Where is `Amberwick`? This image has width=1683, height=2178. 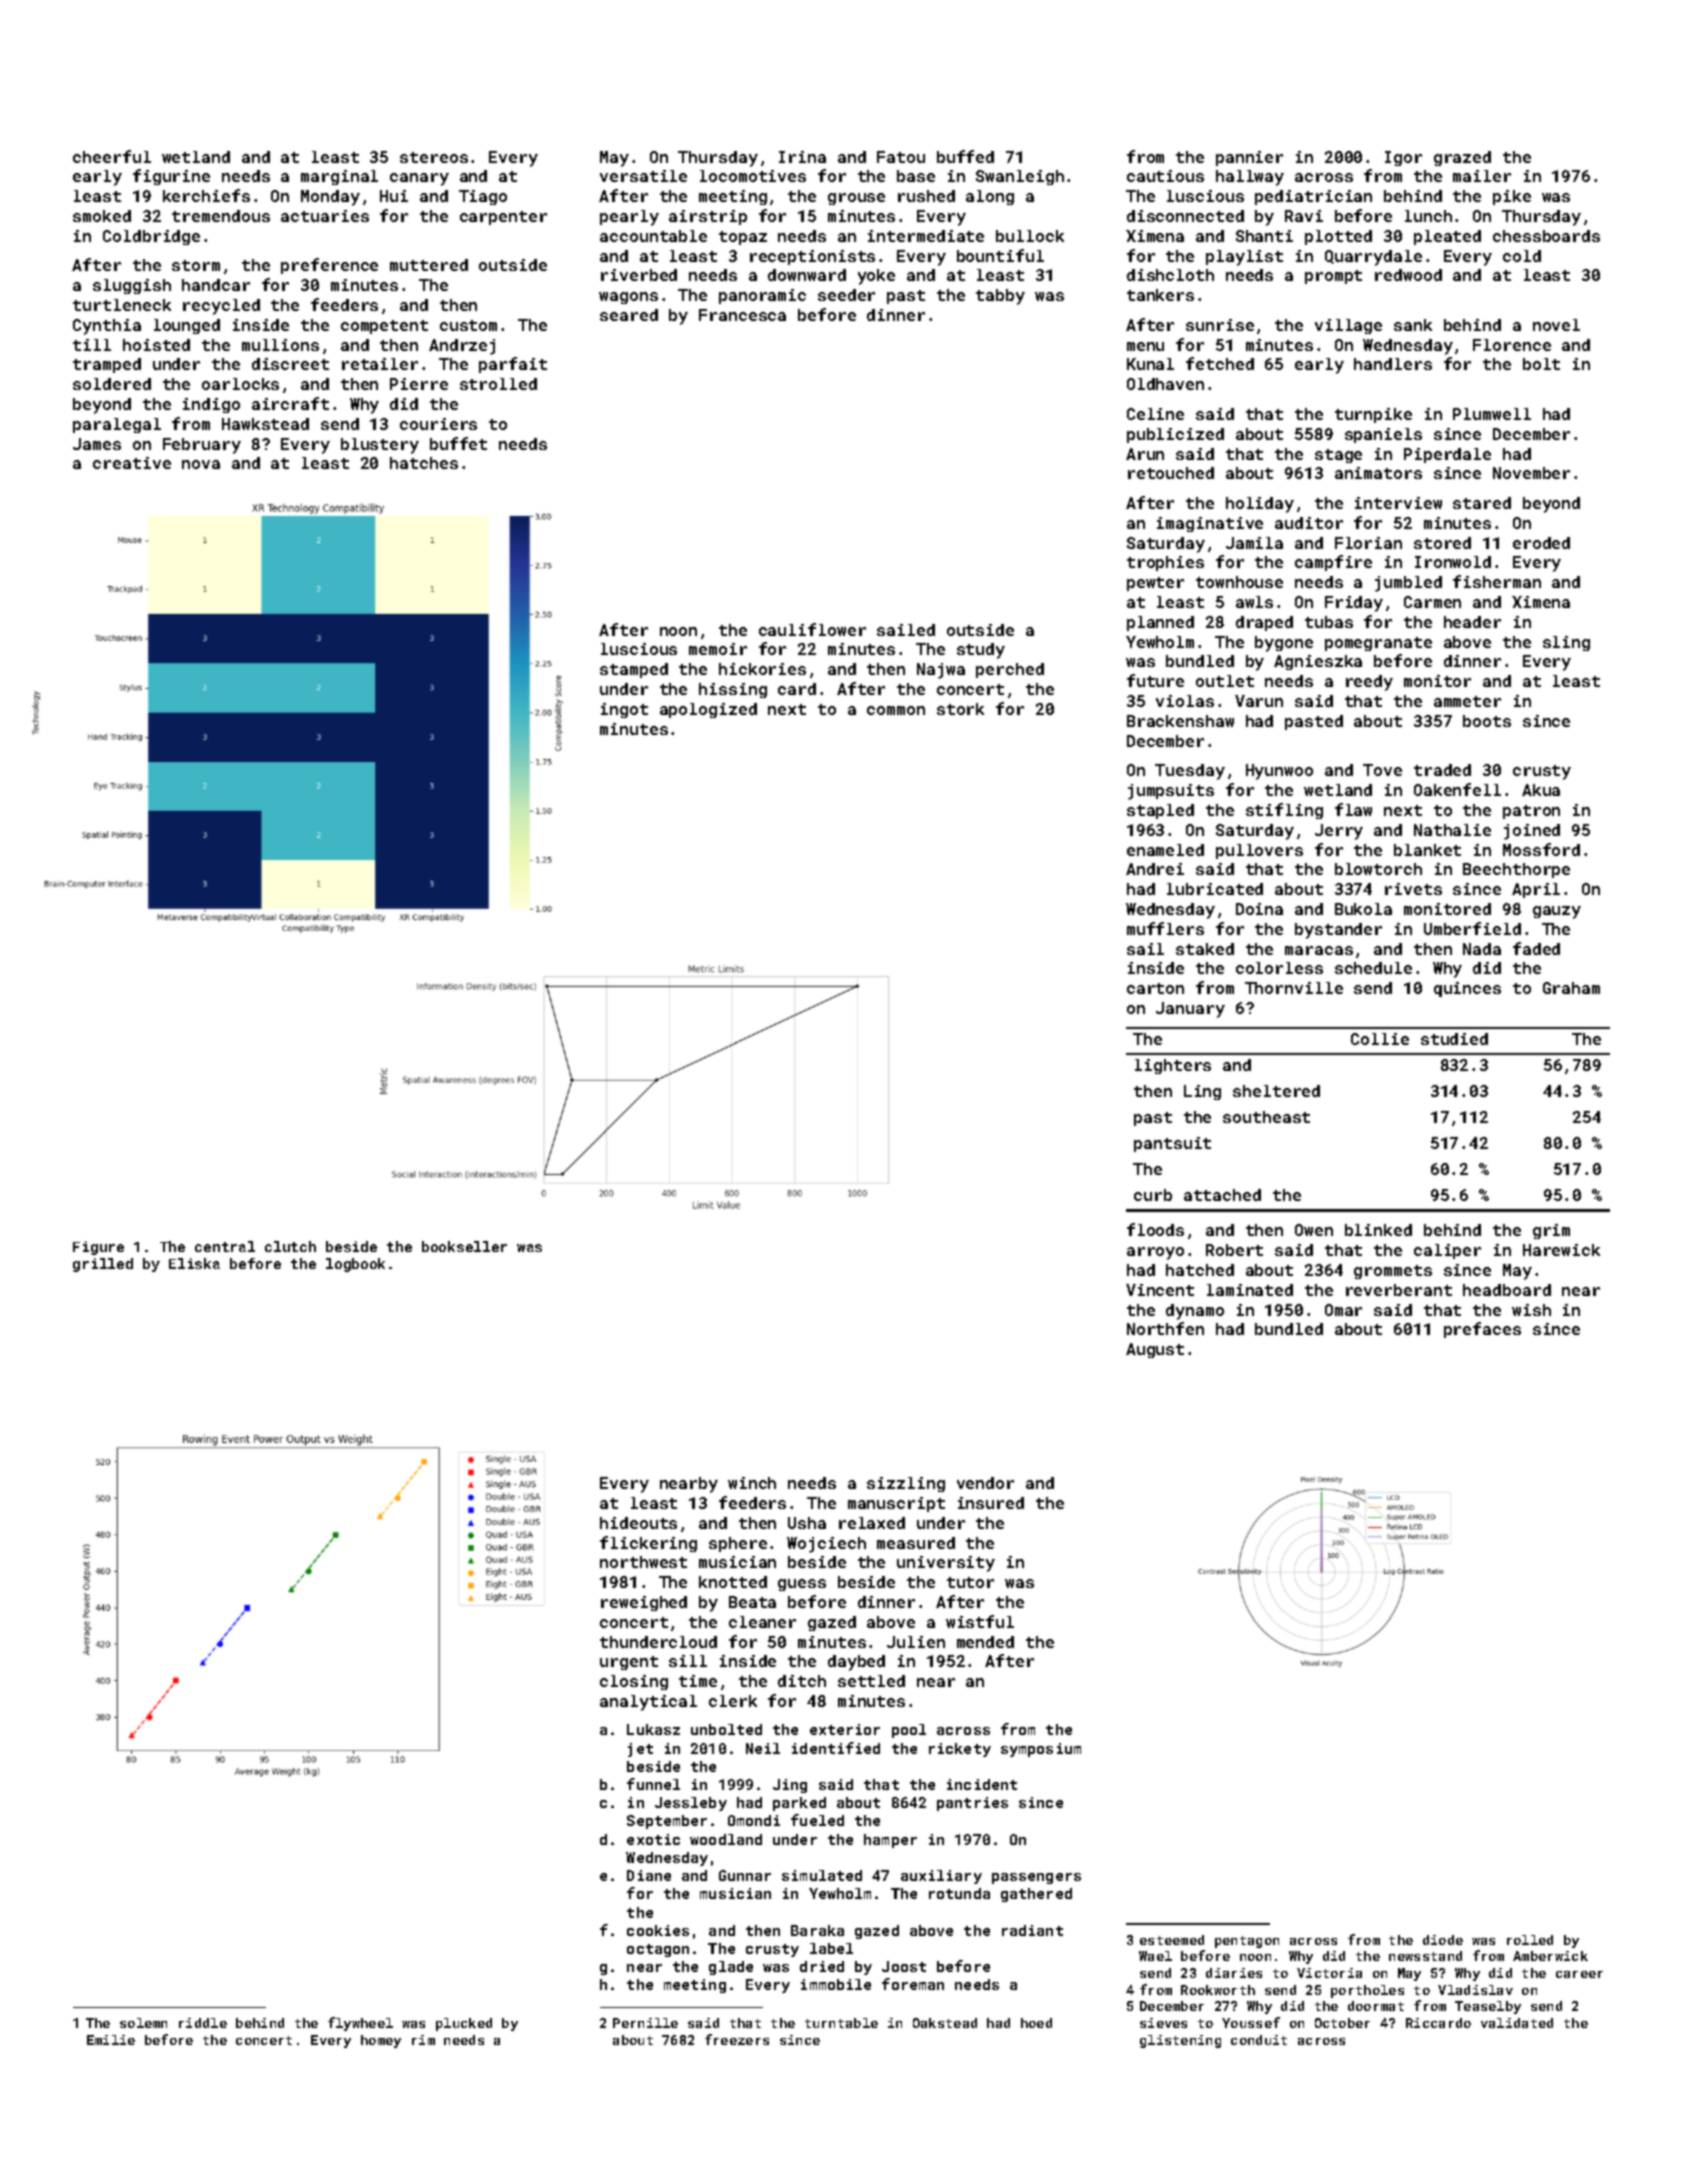 Amberwick is located at coordinates (1550, 1956).
